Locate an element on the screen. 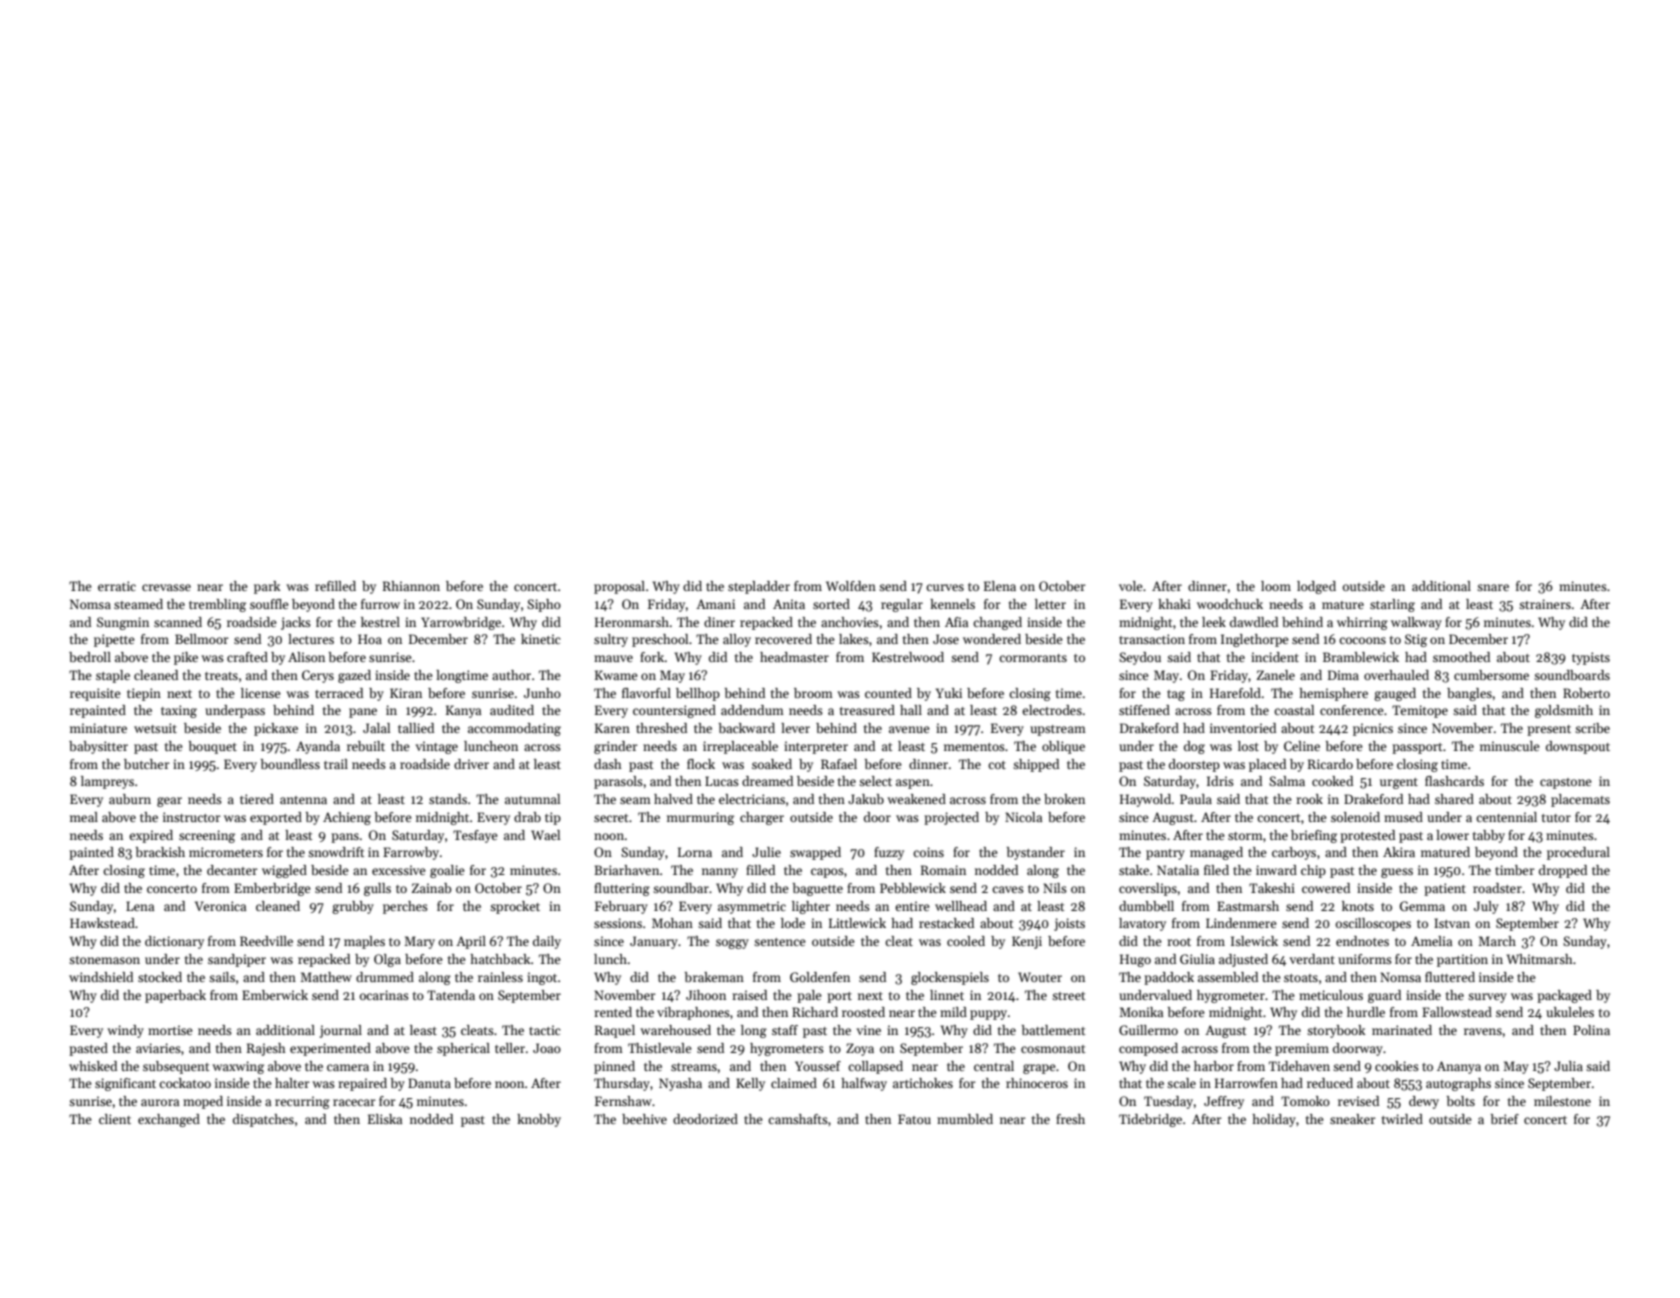 The height and width of the screenshot is (1298, 1680). projected is located at coordinates (951, 818).
